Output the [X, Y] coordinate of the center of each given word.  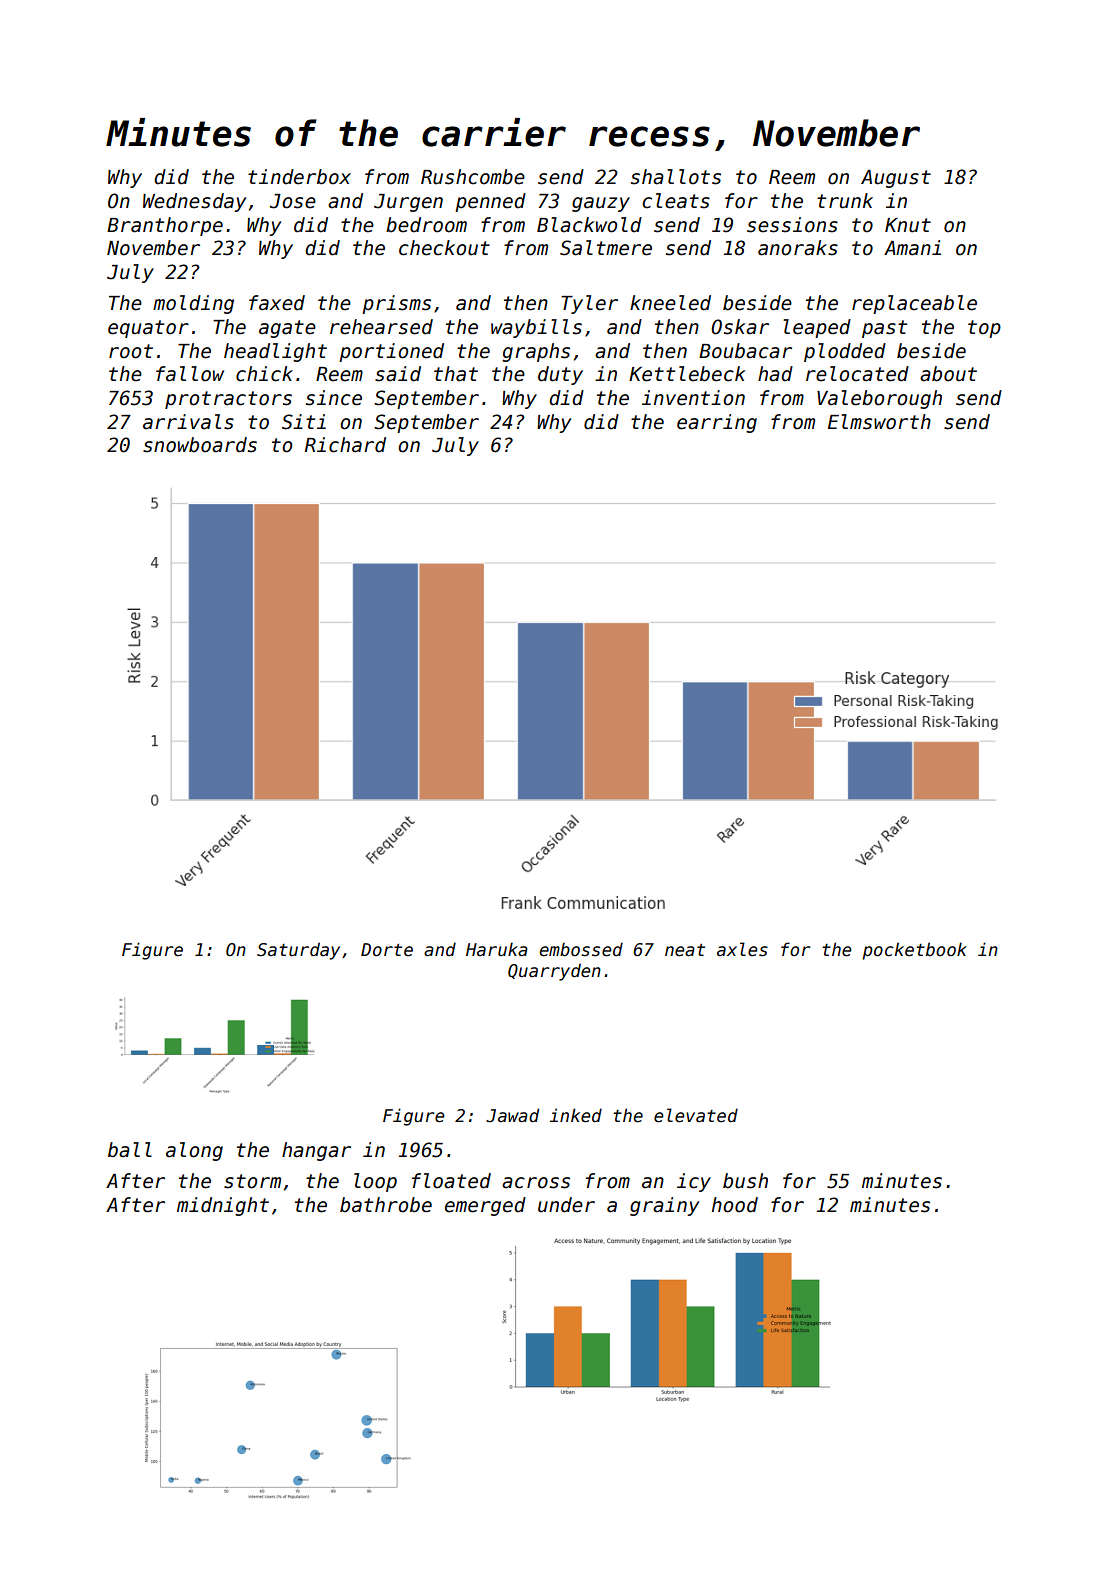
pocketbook [915, 951]
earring [717, 423]
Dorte [387, 950]
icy [694, 1182]
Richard [345, 445]
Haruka [497, 949]
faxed [277, 303]
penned [490, 202]
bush [745, 1181]
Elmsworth [879, 422]
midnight [223, 1206]
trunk [845, 201]
